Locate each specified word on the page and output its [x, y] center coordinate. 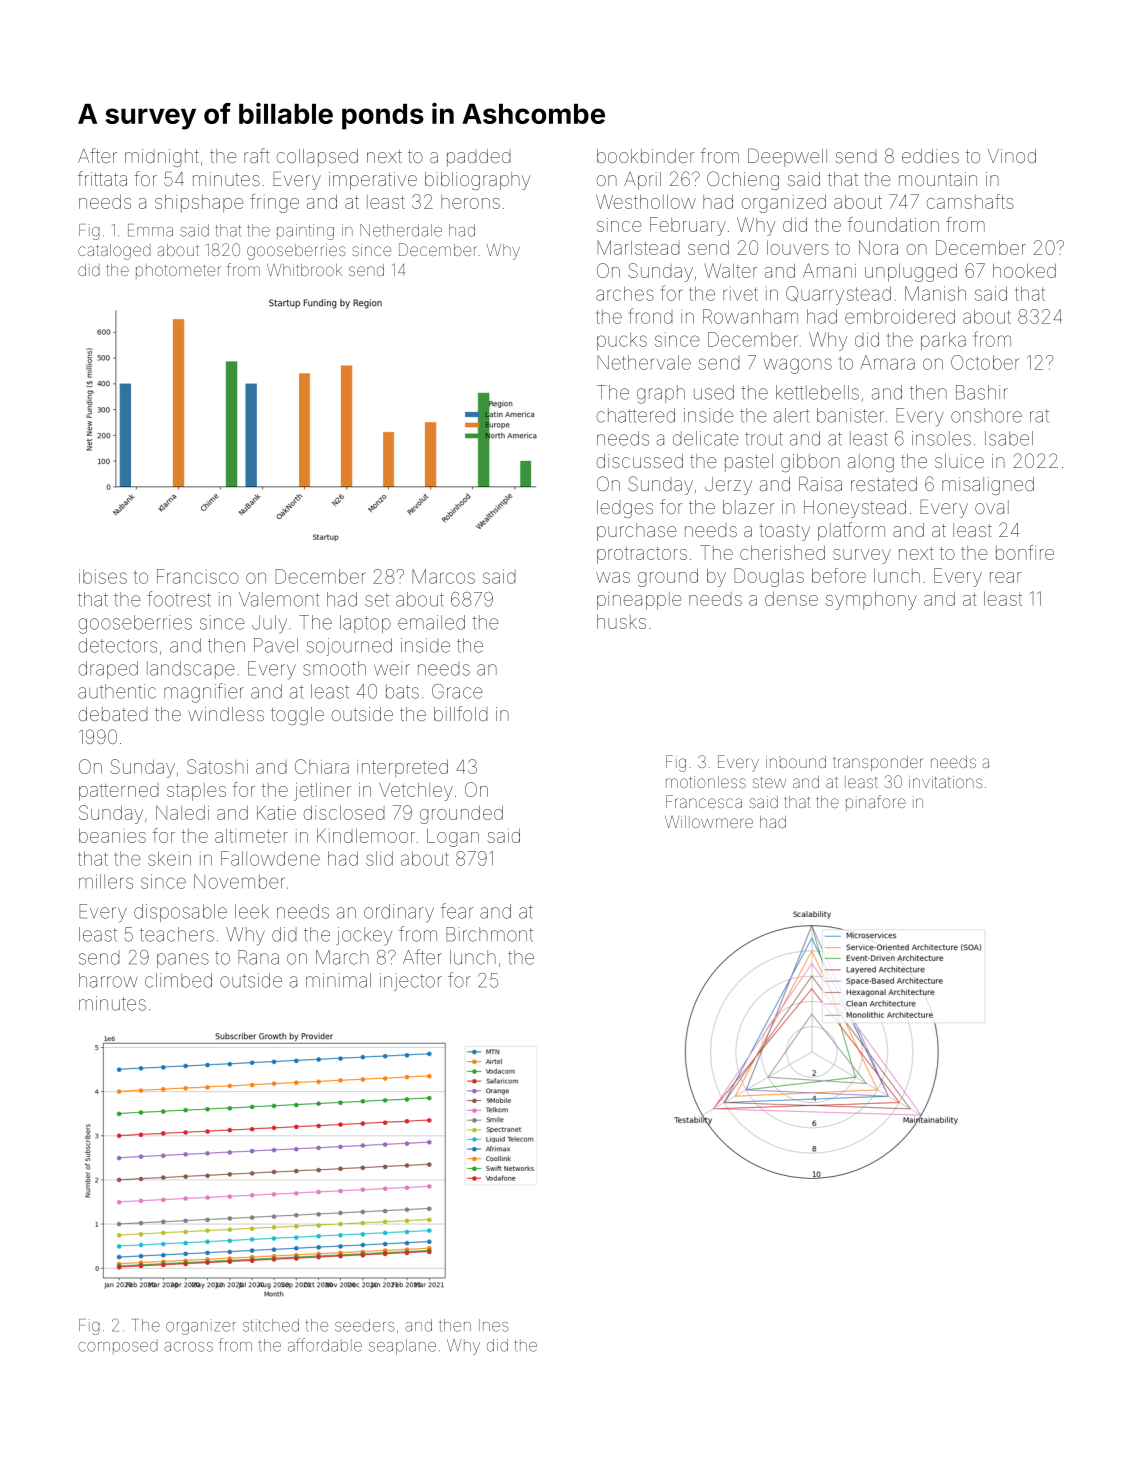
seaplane [402, 1347]
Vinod [1012, 156]
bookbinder [646, 156]
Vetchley [416, 792]
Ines [493, 1325]
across [188, 1347]
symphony [871, 601]
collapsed [317, 158]
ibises [103, 576]
